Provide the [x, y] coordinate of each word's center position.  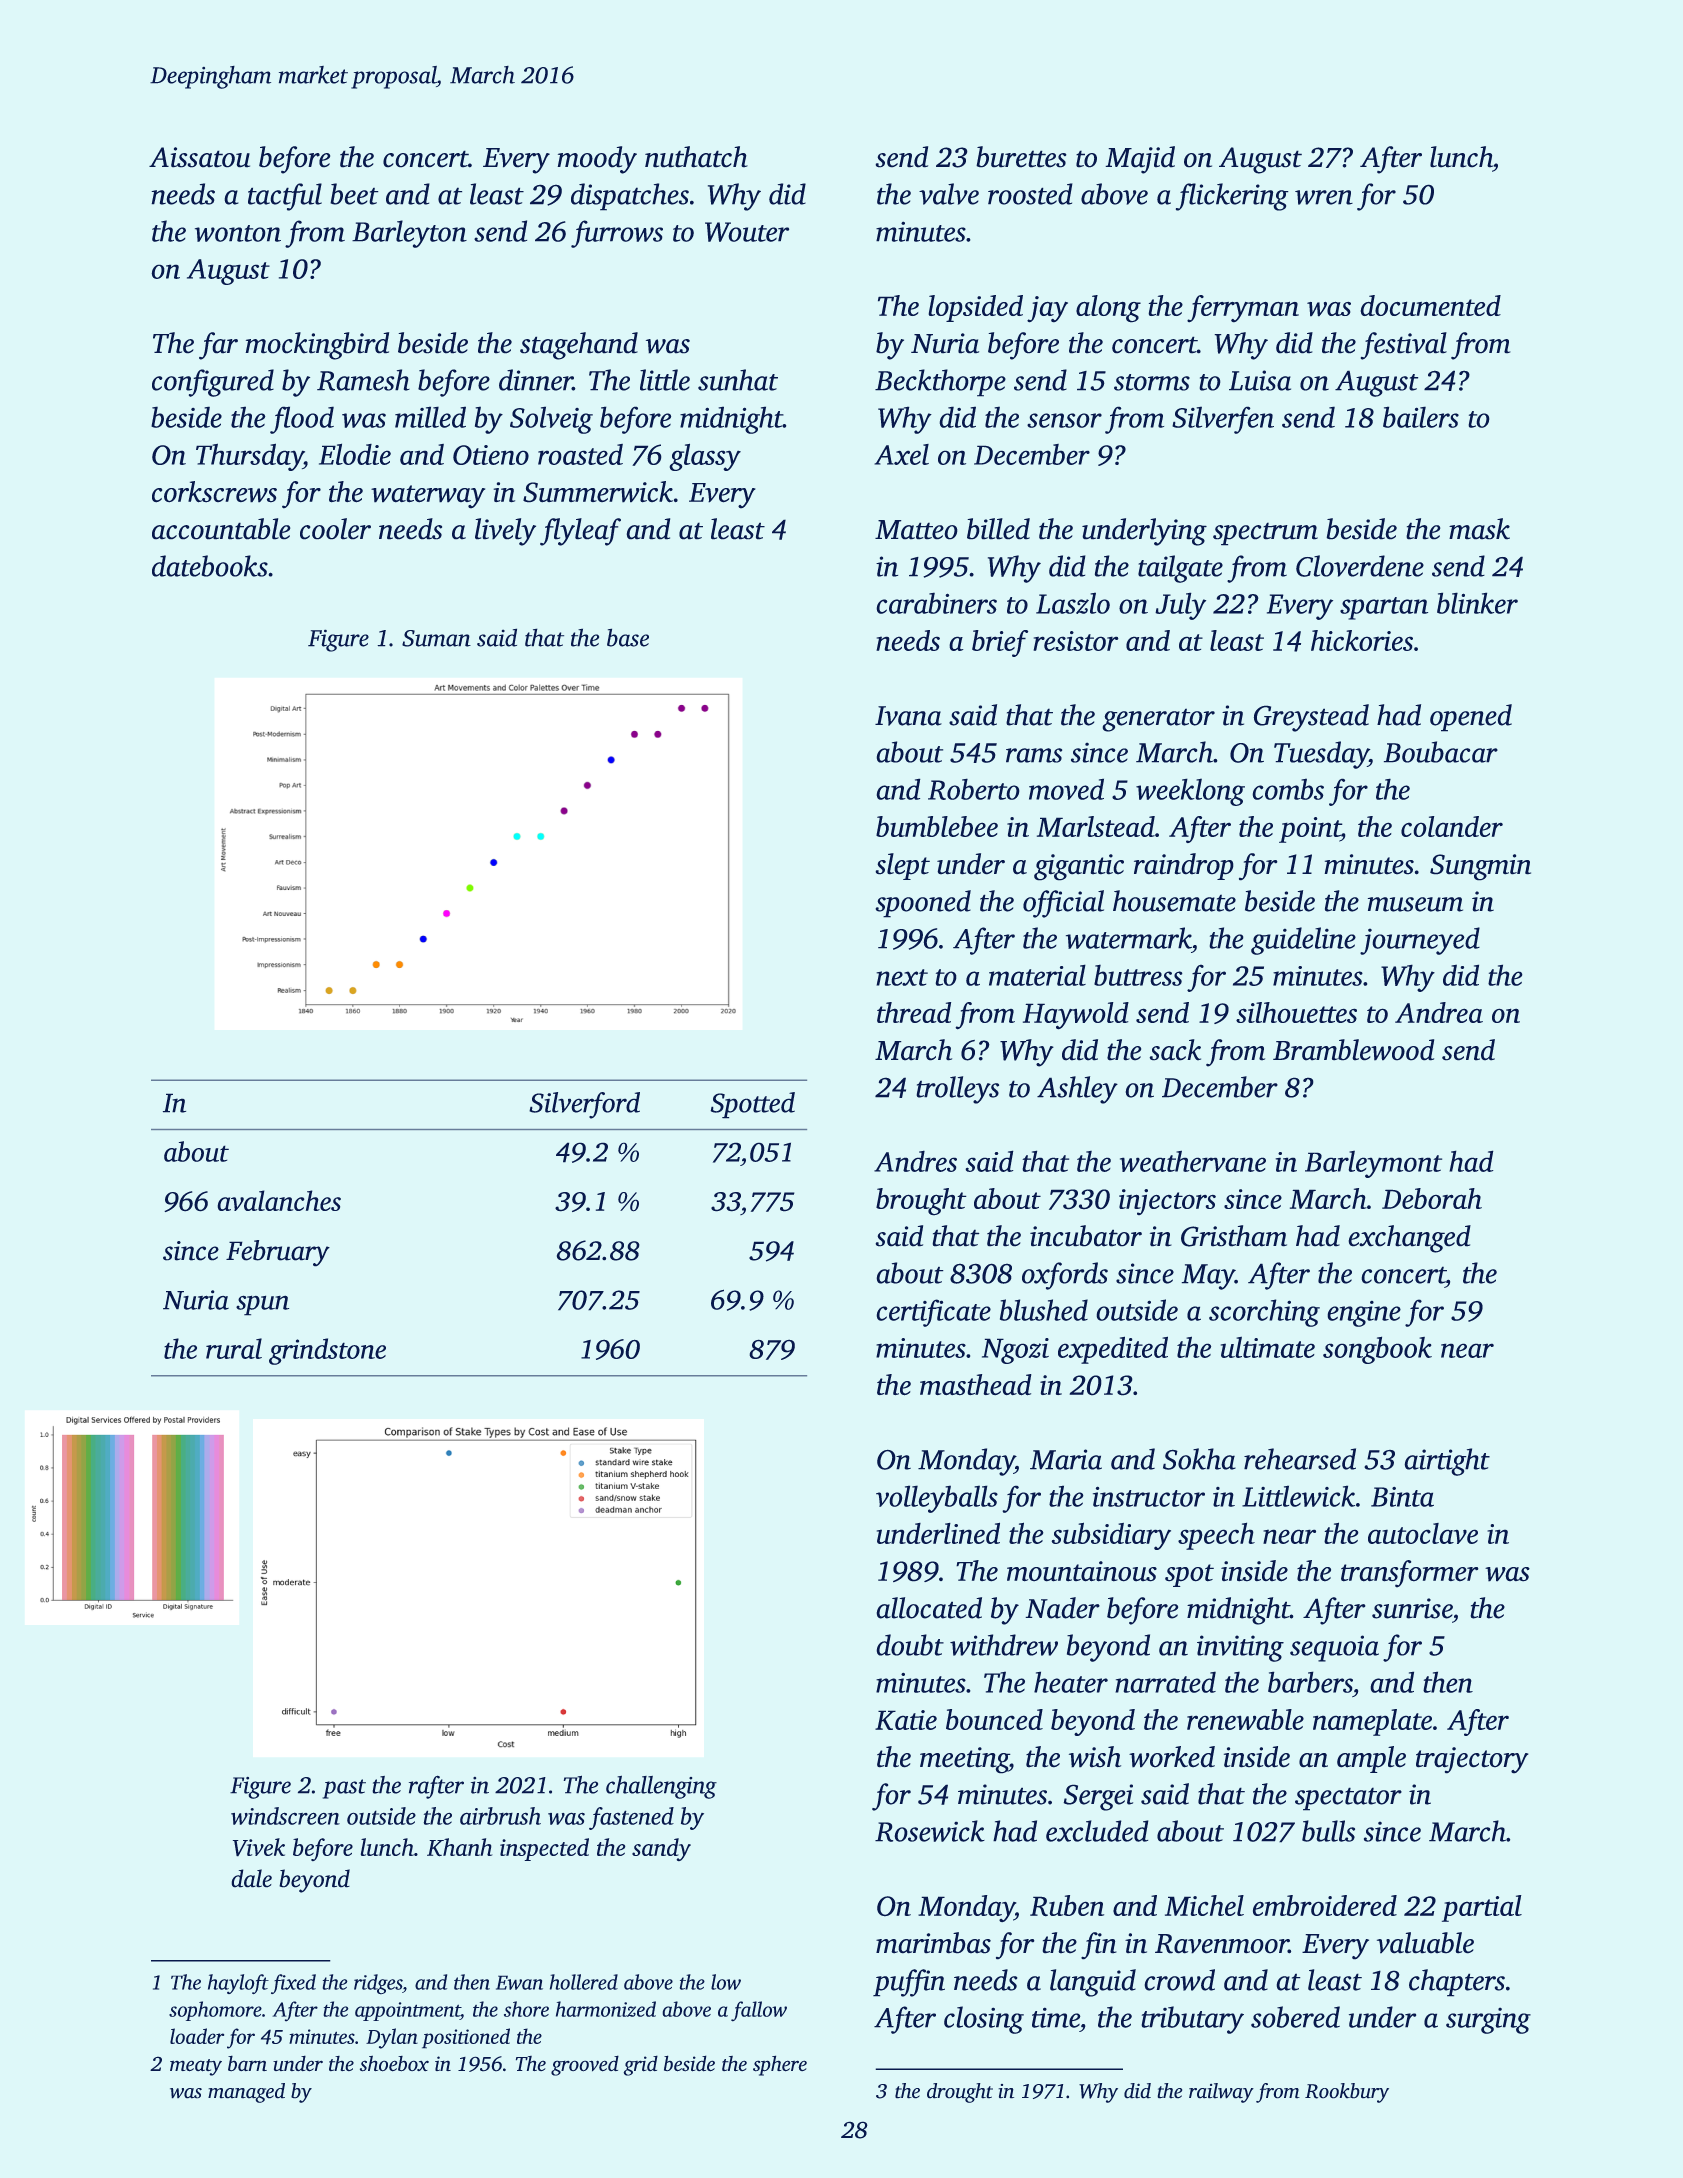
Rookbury [1347, 2093]
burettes [1021, 157]
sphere [780, 2065]
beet [354, 194]
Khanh [460, 1847]
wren [1324, 197]
